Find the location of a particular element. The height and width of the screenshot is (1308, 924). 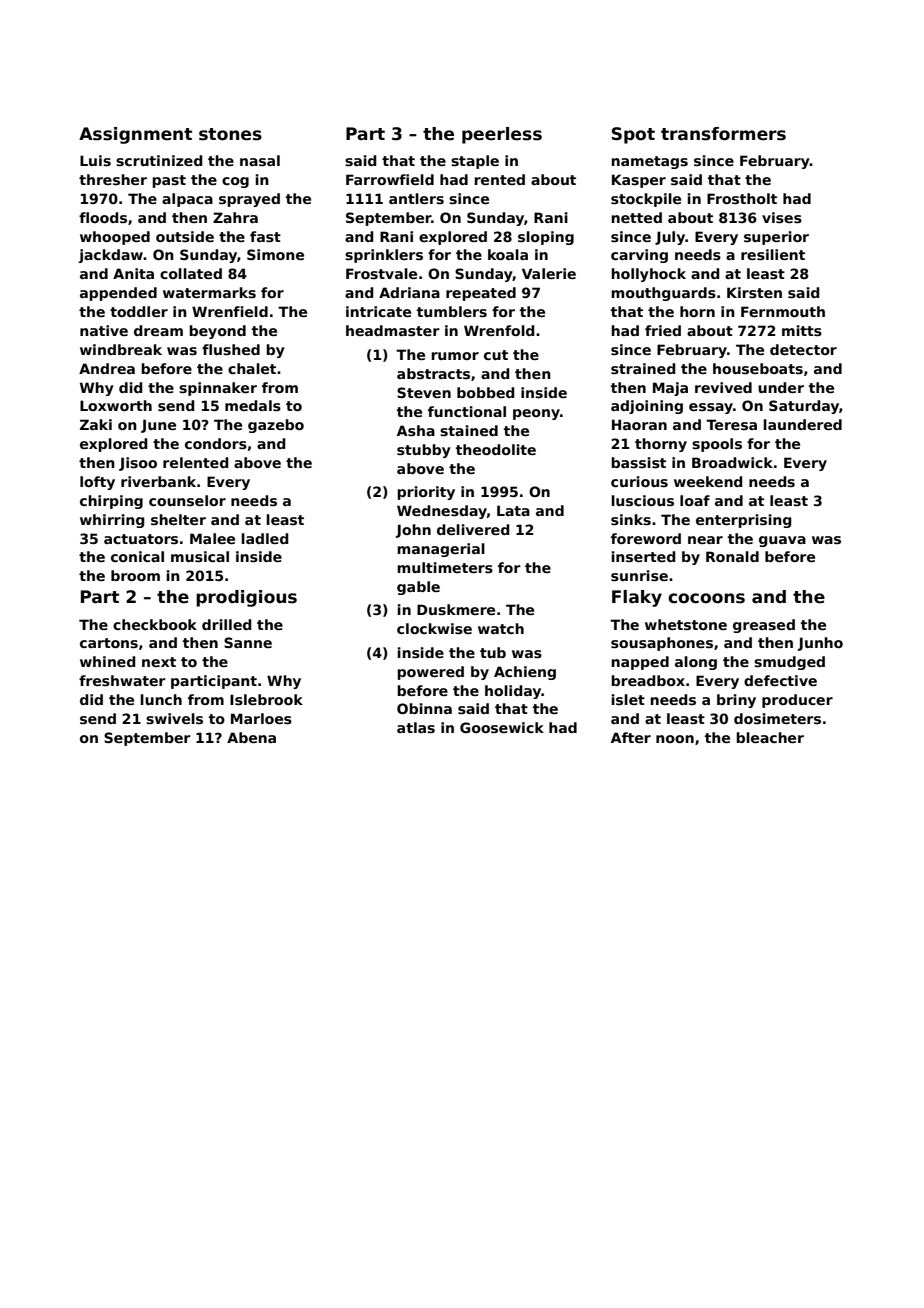

Broadwick is located at coordinates (732, 462).
